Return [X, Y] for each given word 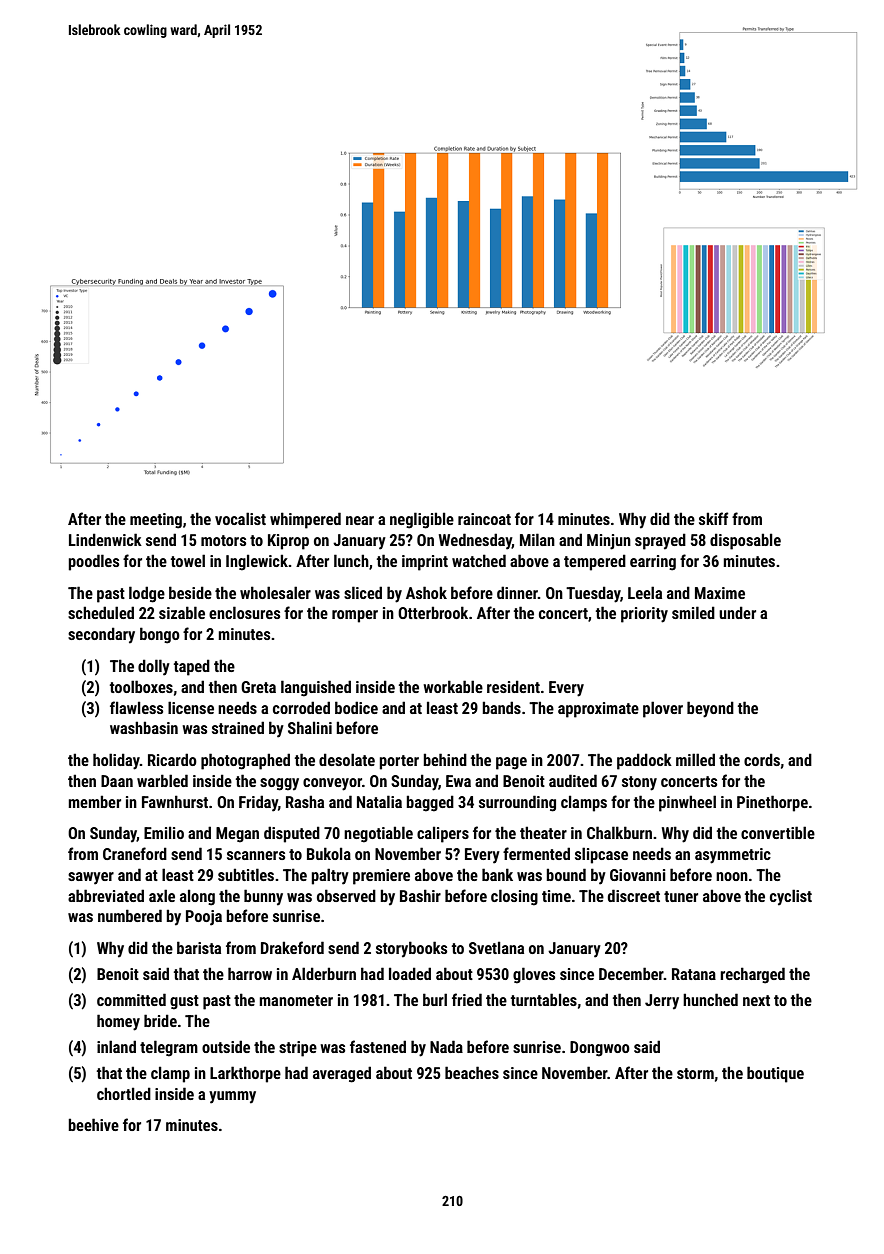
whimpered [305, 520]
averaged [342, 1074]
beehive [93, 1124]
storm [695, 1073]
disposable [745, 541]
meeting [156, 521]
